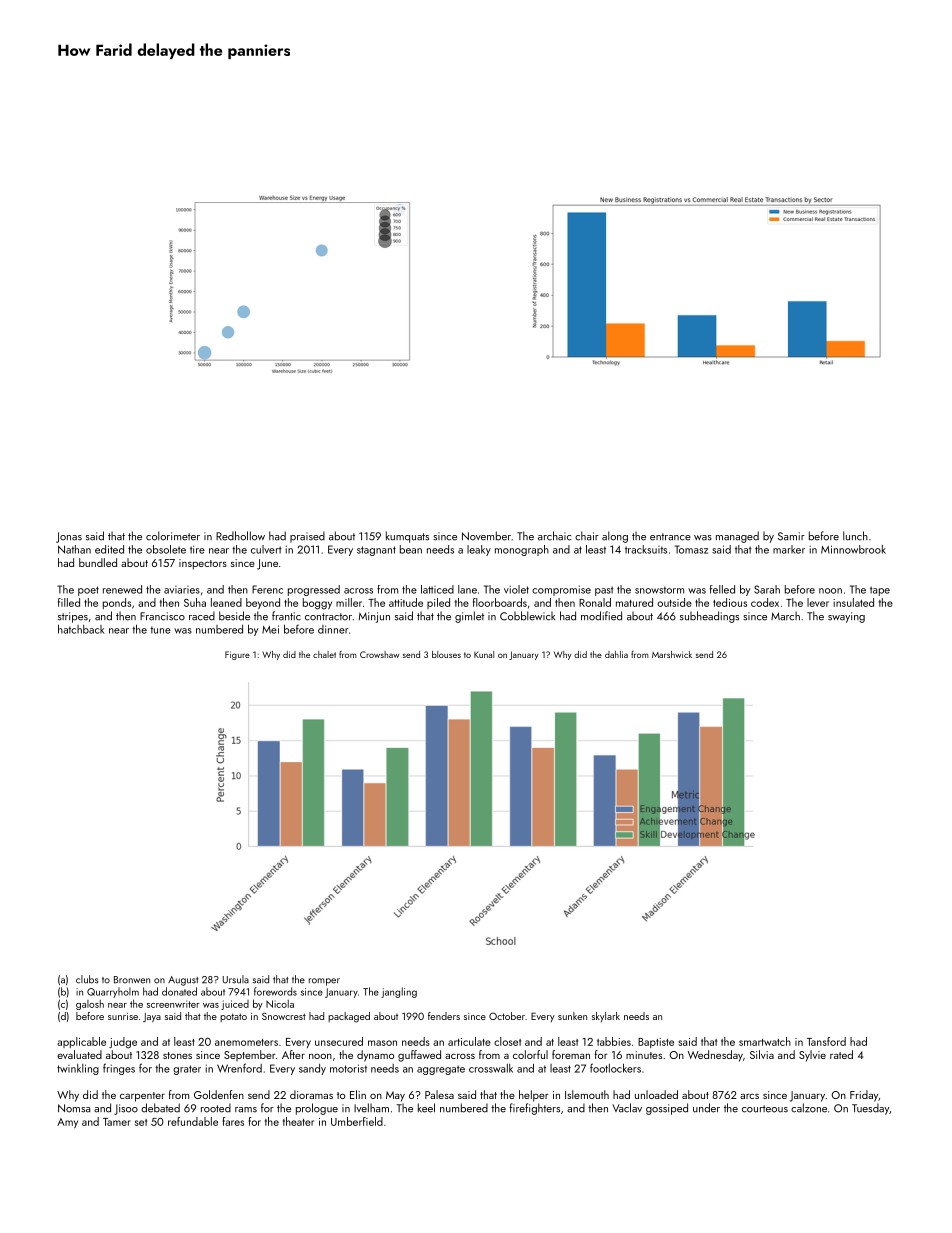 The image size is (952, 1233). I want to click on Figure, so click(237, 655).
